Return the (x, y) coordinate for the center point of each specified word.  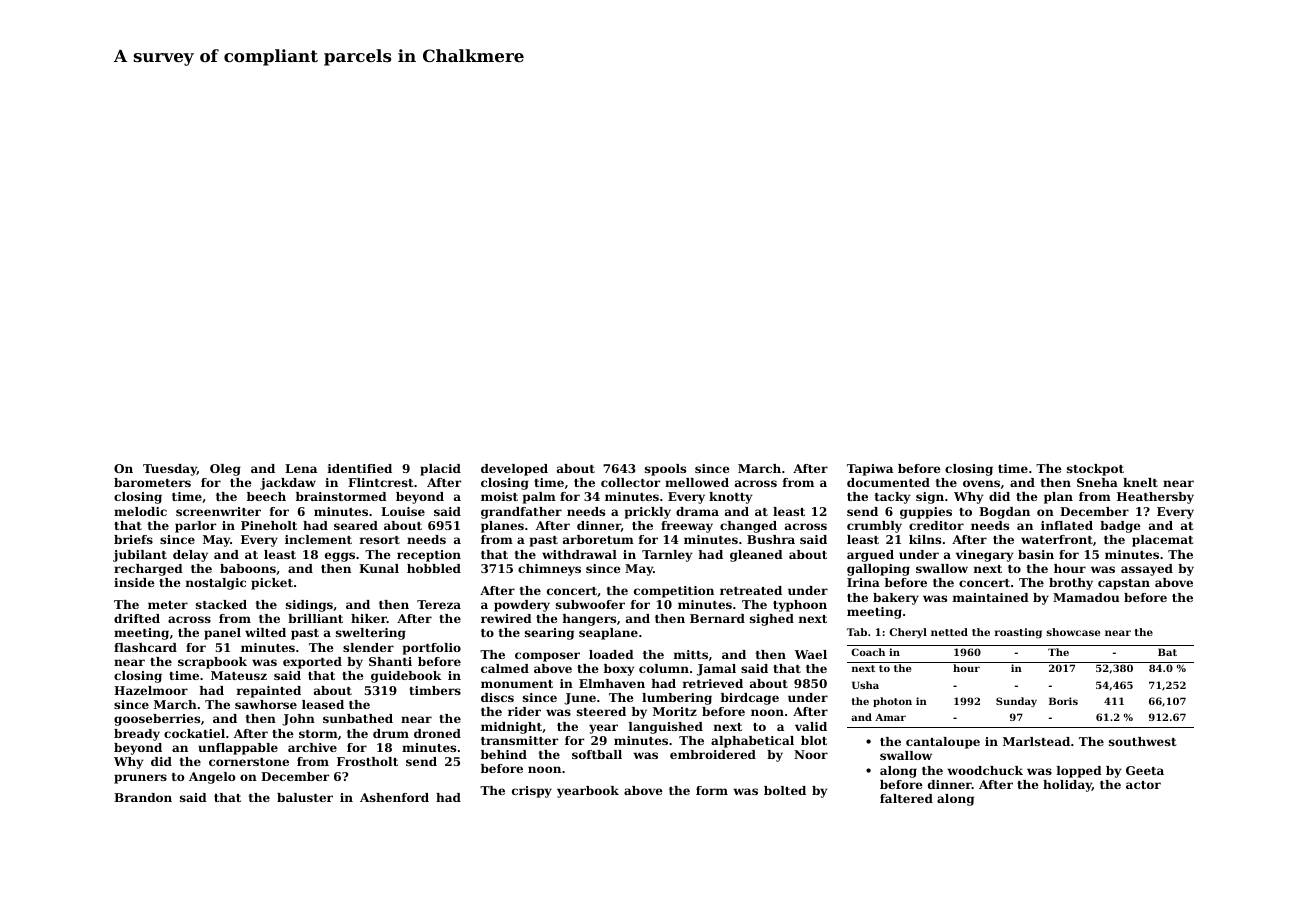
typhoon (800, 606)
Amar (890, 717)
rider (524, 711)
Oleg (225, 470)
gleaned (756, 556)
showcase (1073, 632)
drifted (137, 618)
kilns (925, 539)
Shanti (390, 661)
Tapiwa (870, 470)
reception (429, 556)
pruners (140, 779)
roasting (1018, 633)
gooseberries (157, 720)
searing (549, 634)
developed (514, 470)
